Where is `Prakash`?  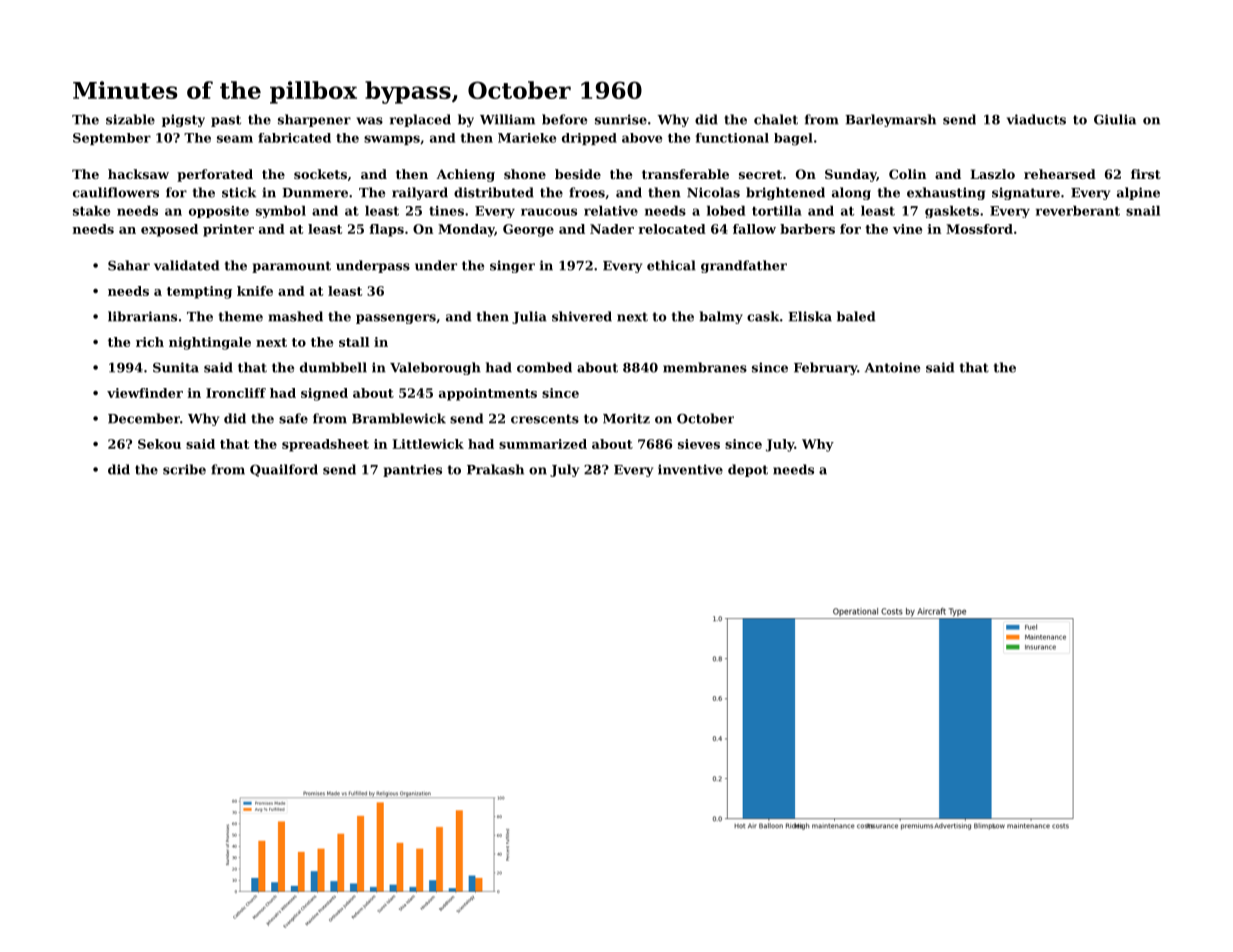
Prakash is located at coordinates (495, 469).
